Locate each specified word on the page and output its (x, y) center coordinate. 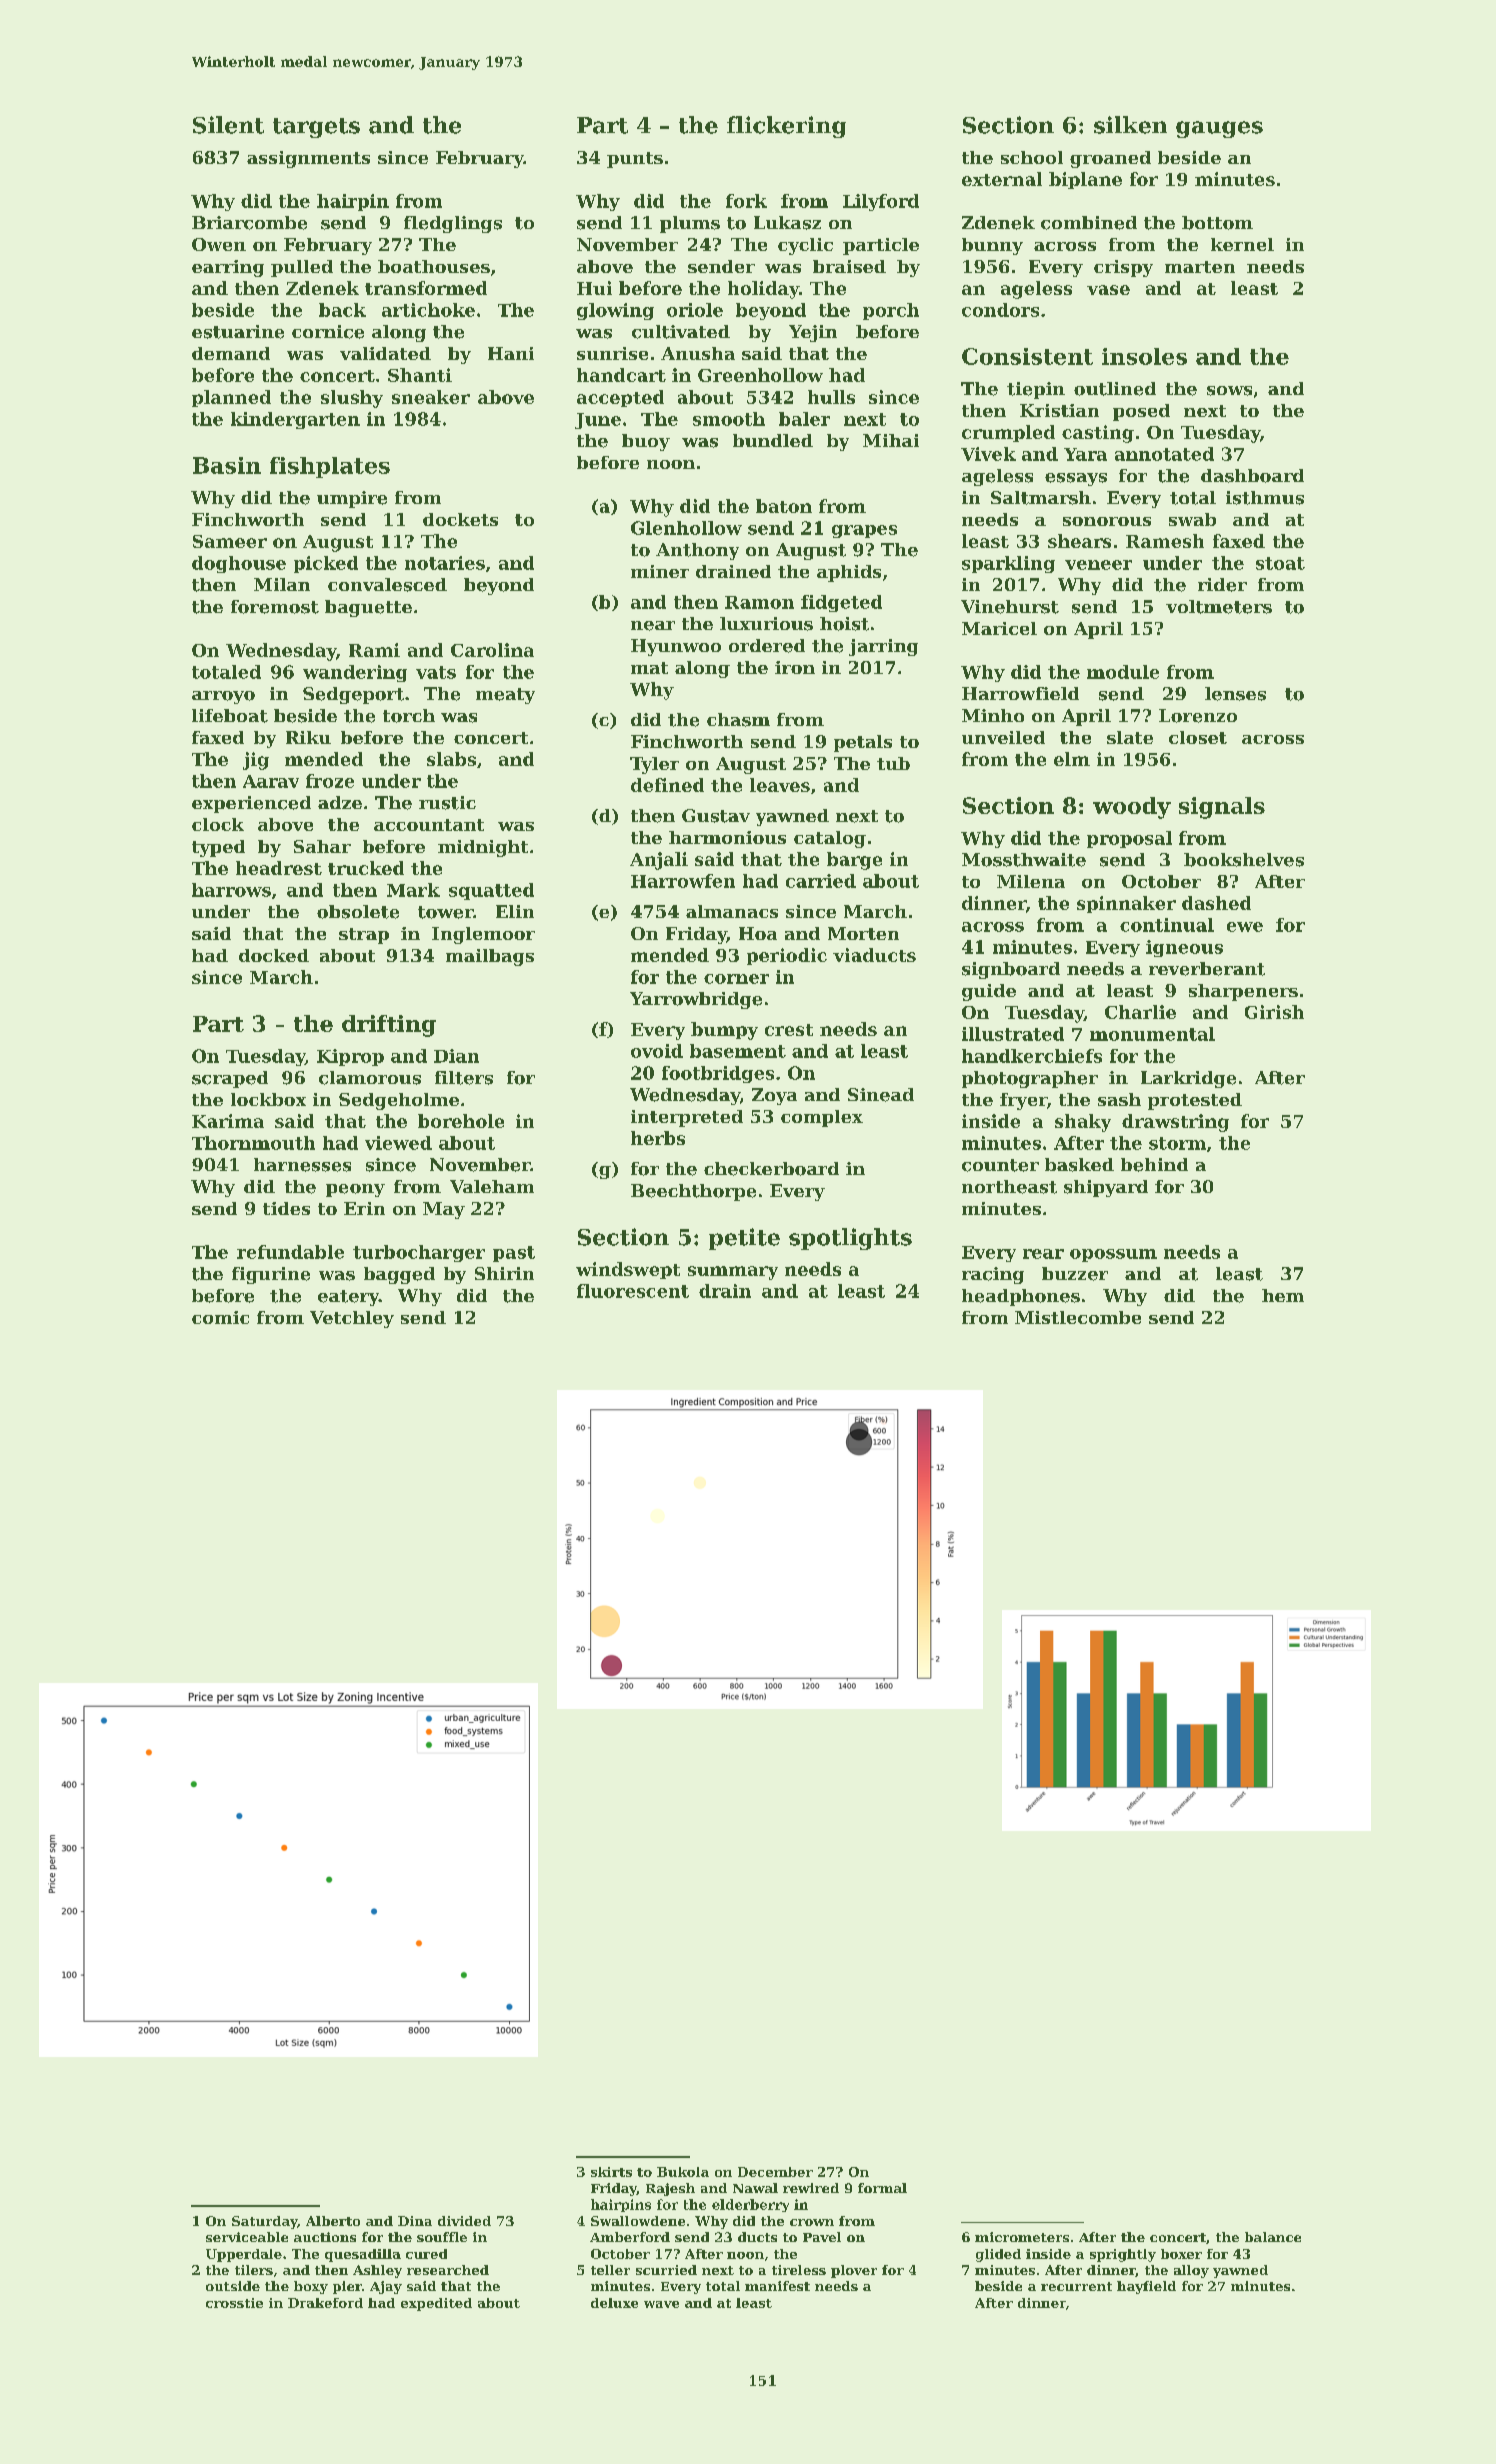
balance (1273, 2237)
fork (746, 201)
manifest (777, 2286)
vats (436, 672)
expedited (436, 2304)
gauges (1219, 129)
